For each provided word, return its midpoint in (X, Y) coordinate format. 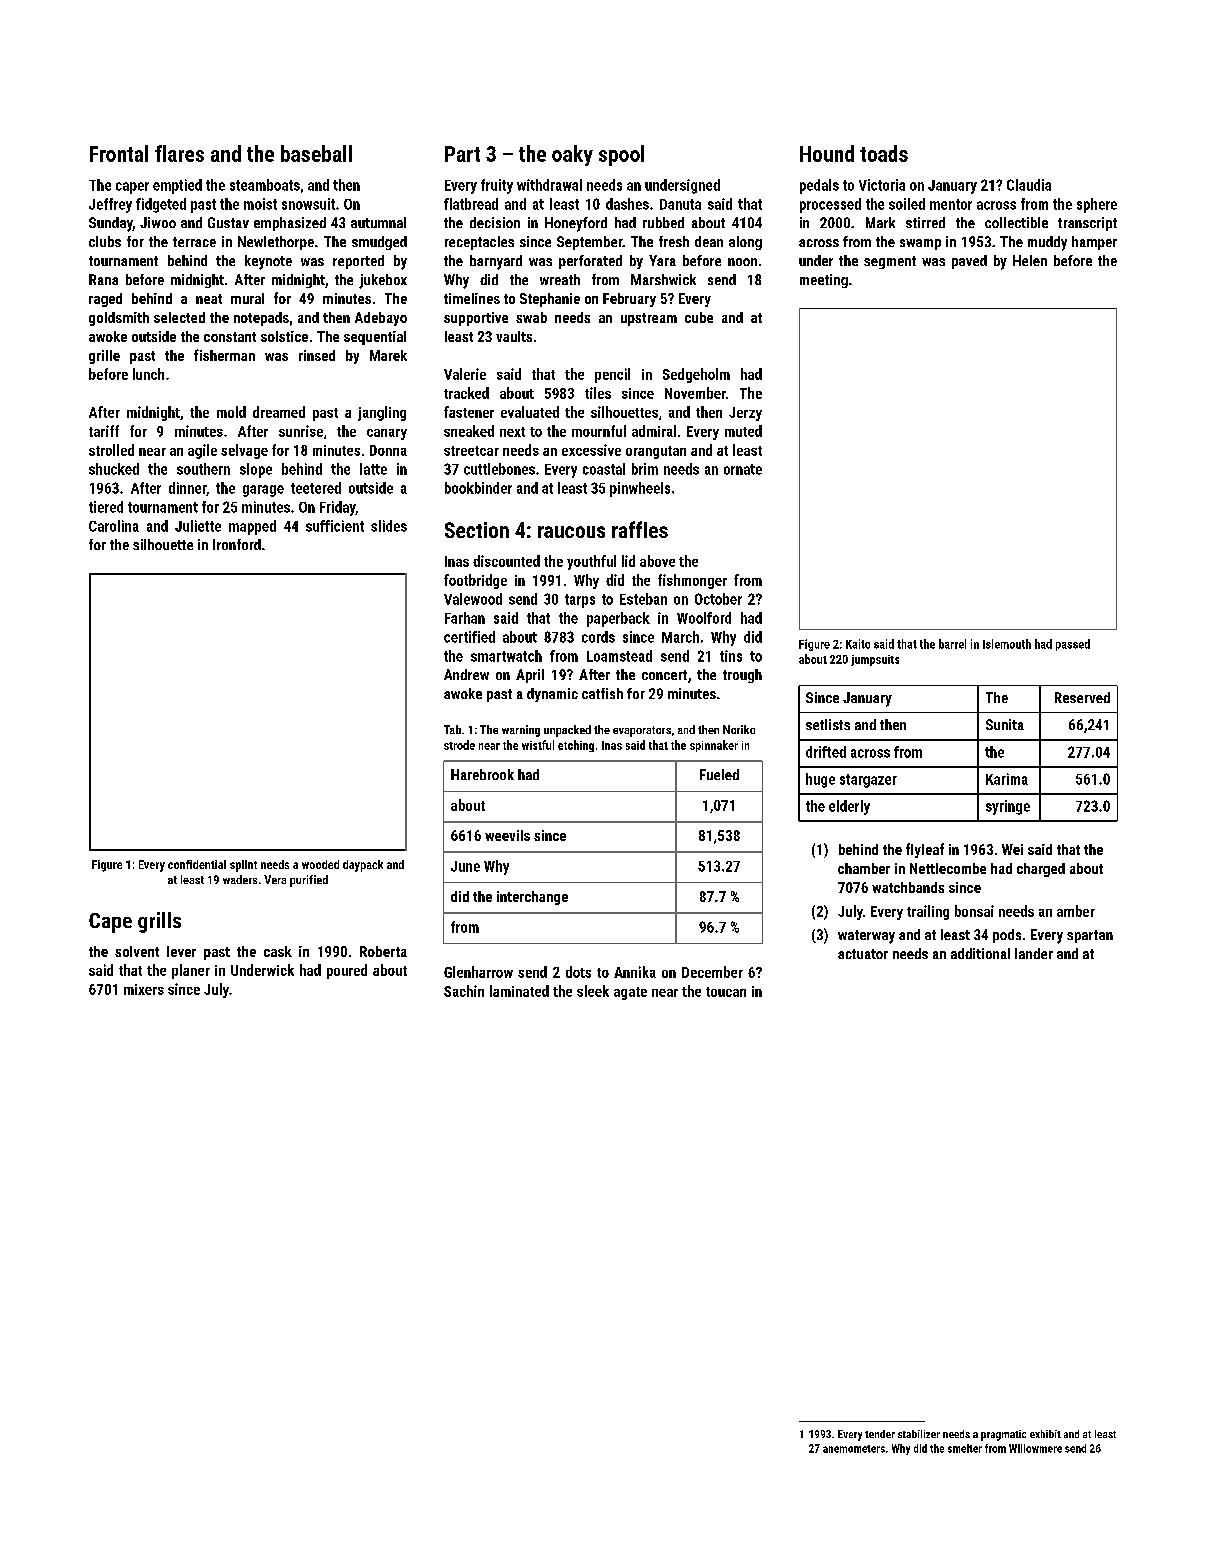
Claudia (1029, 185)
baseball (316, 153)
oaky (572, 155)
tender (880, 1434)
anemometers (854, 1449)
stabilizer (919, 1434)
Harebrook (482, 774)
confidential (197, 864)
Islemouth (1007, 644)
